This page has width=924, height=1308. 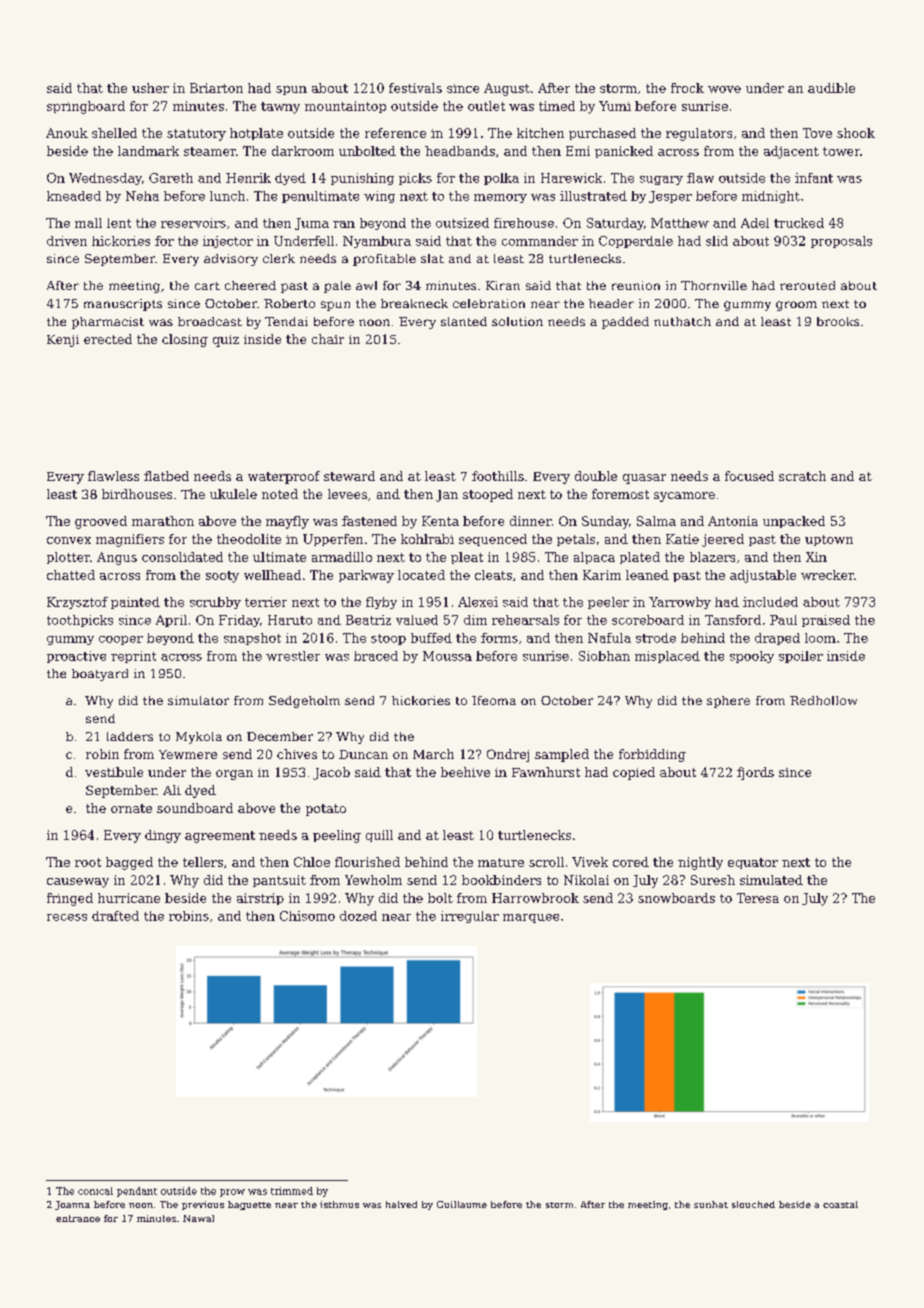 I want to click on Briarton, so click(x=216, y=88).
